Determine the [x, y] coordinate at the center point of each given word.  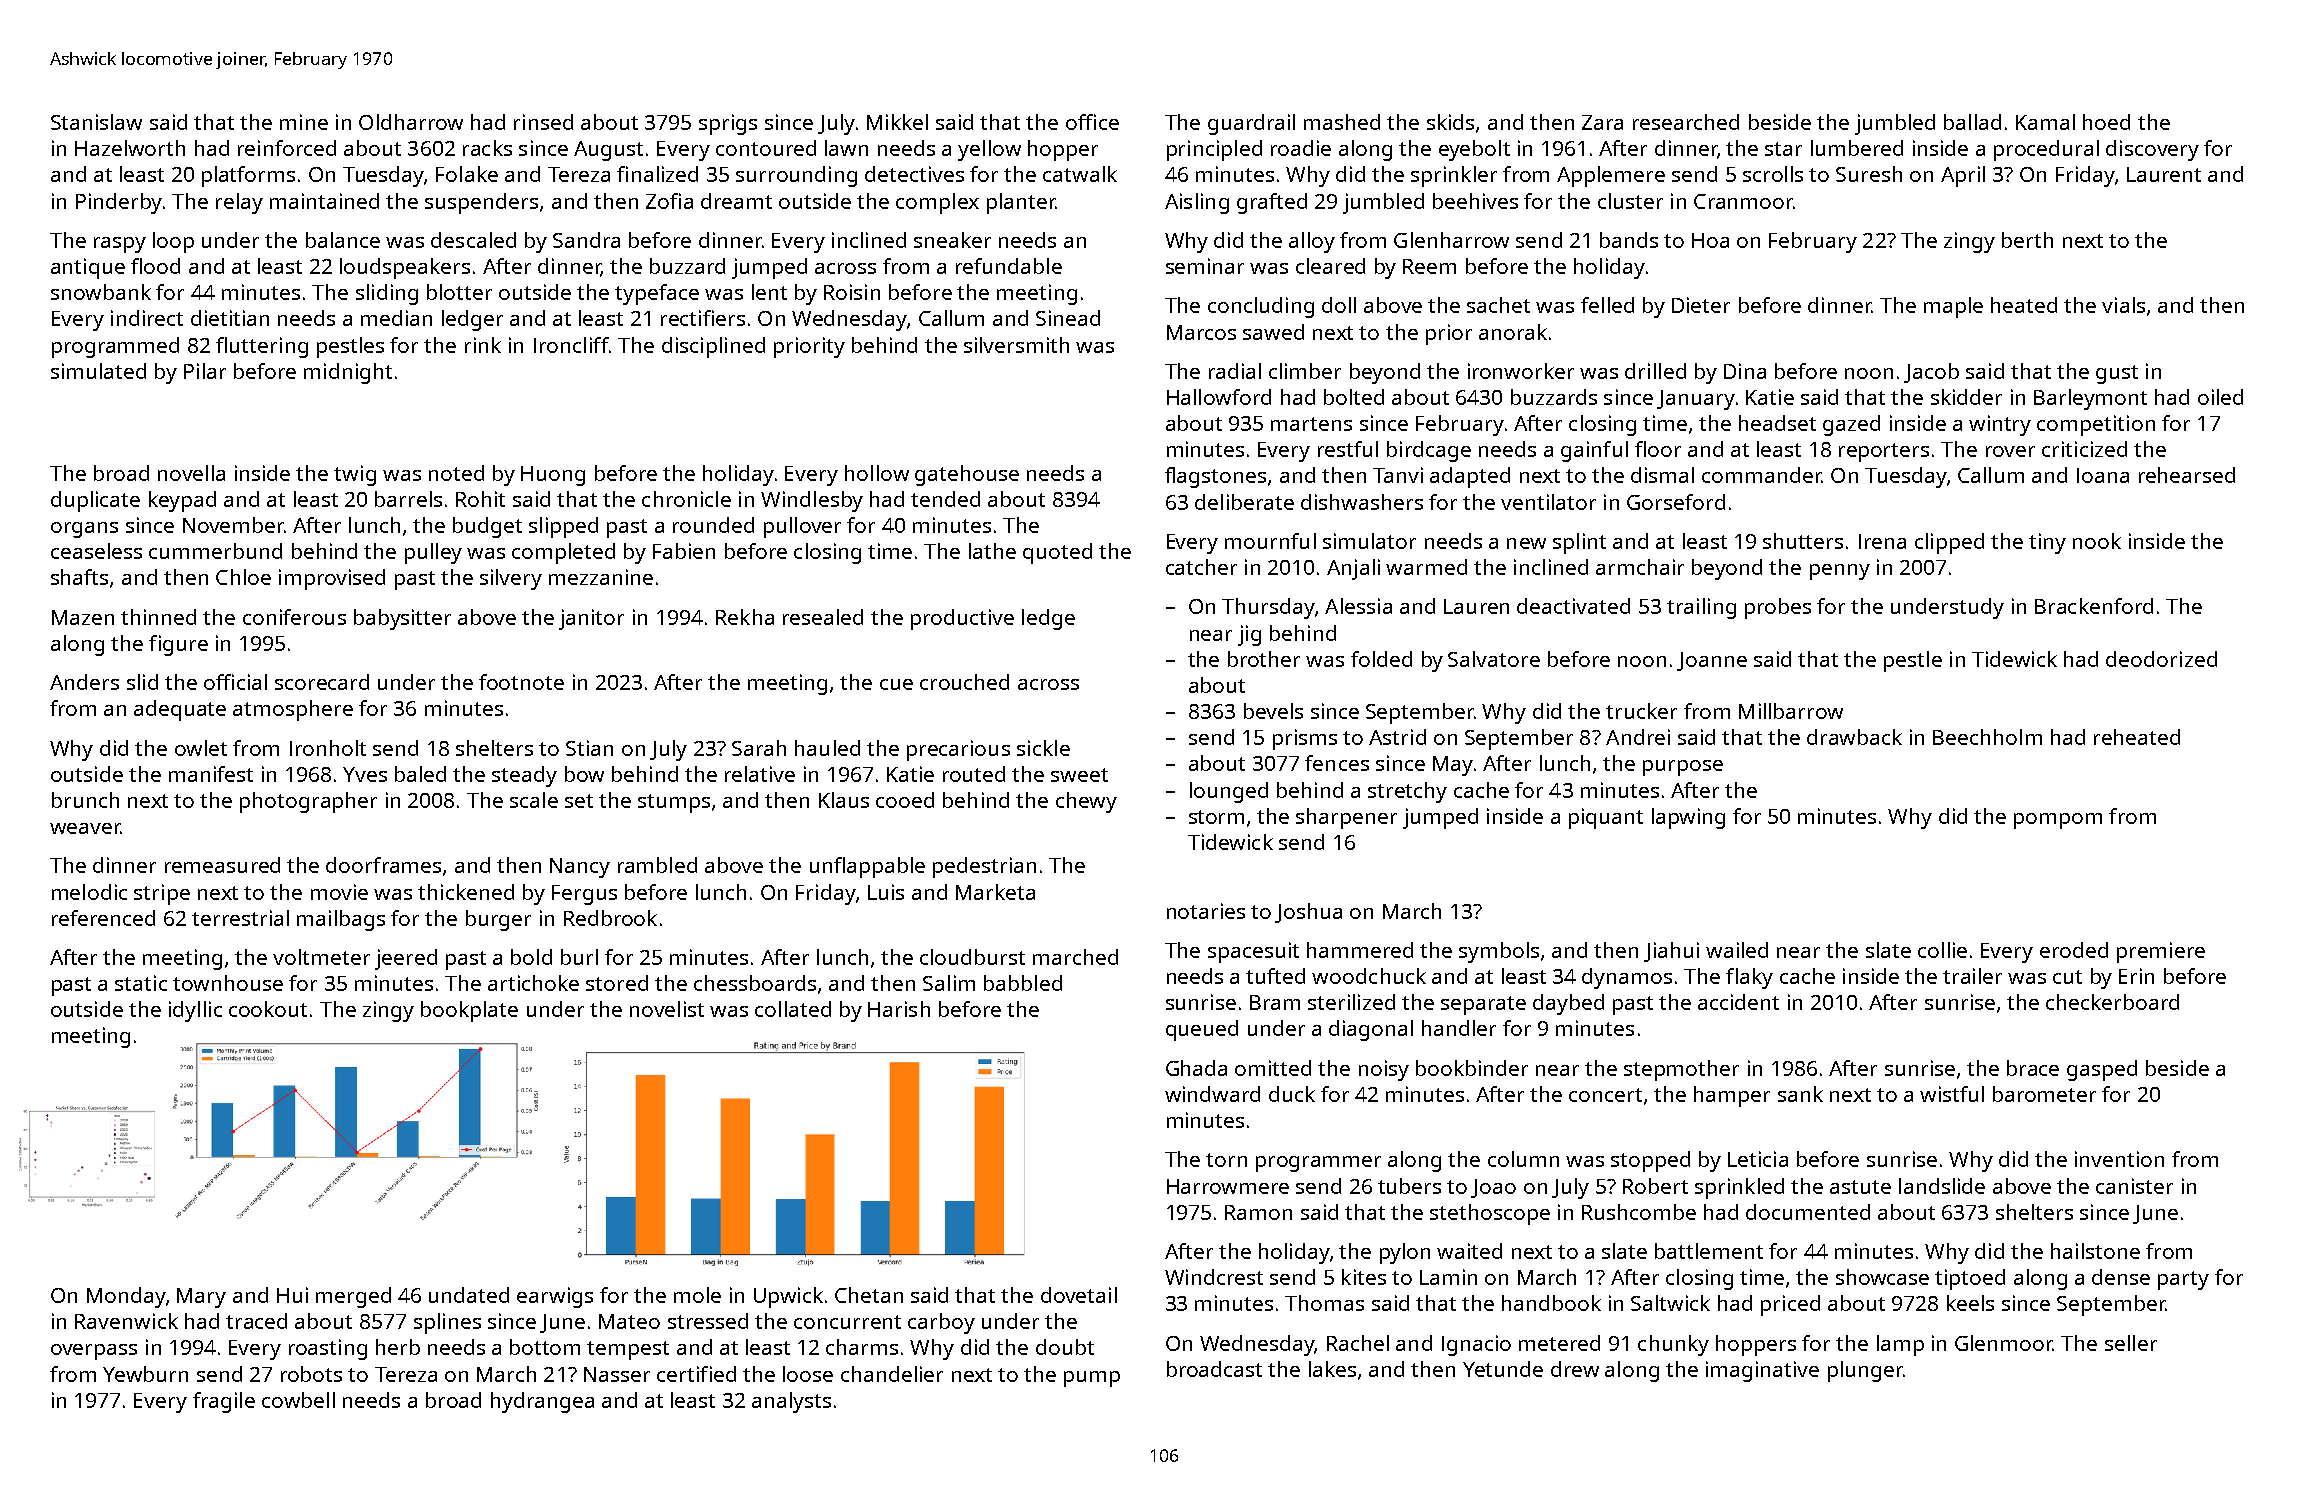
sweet [1079, 775]
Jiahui [1671, 952]
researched [1686, 122]
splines [447, 1323]
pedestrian [984, 867]
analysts [791, 1402]
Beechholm [1987, 737]
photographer [308, 802]
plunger [1865, 1371]
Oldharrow [411, 122]
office [1092, 122]
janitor [591, 619]
